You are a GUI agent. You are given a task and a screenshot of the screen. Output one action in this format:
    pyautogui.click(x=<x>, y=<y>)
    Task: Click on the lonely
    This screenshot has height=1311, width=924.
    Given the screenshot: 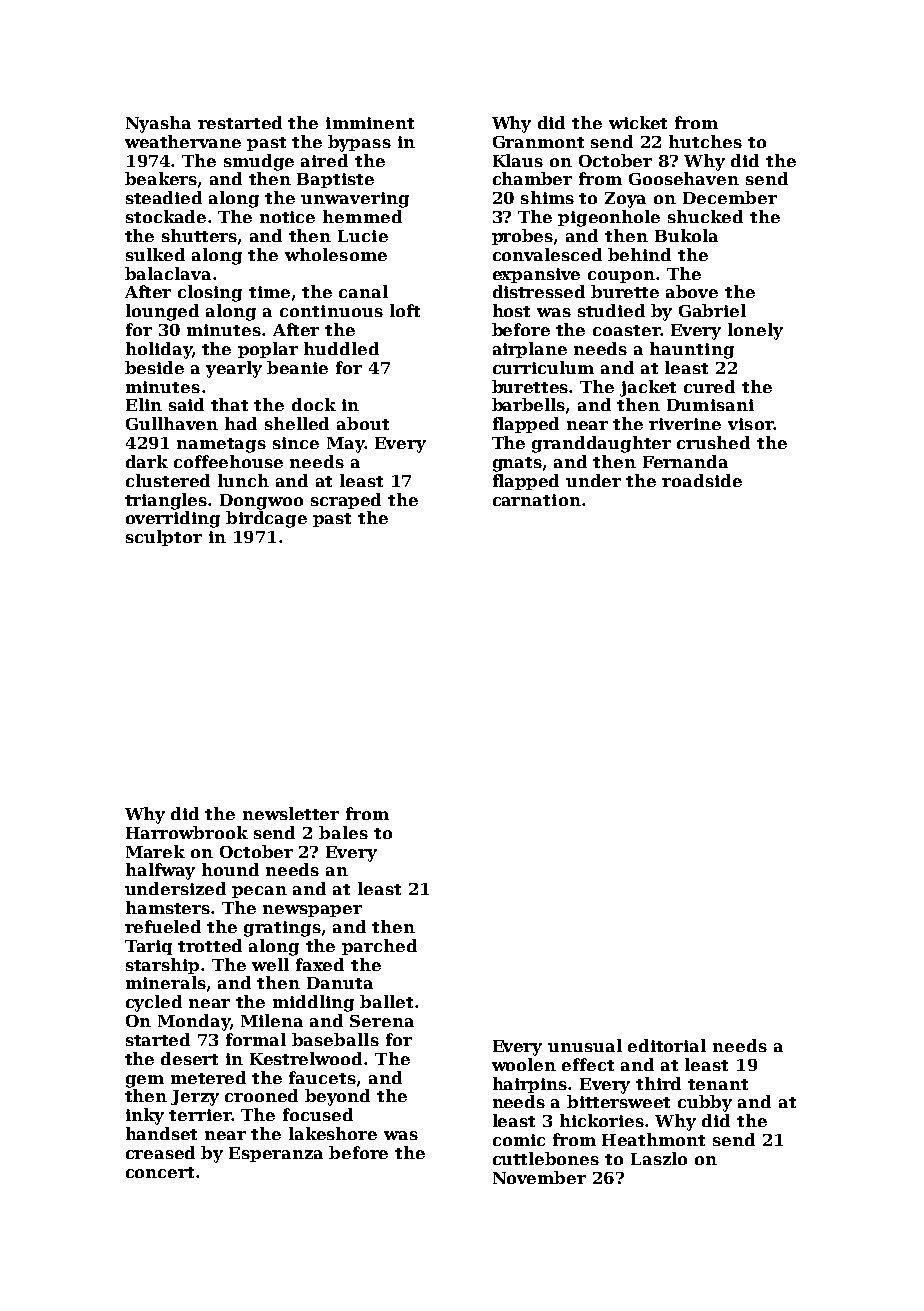 What is the action you would take?
    pyautogui.click(x=755, y=331)
